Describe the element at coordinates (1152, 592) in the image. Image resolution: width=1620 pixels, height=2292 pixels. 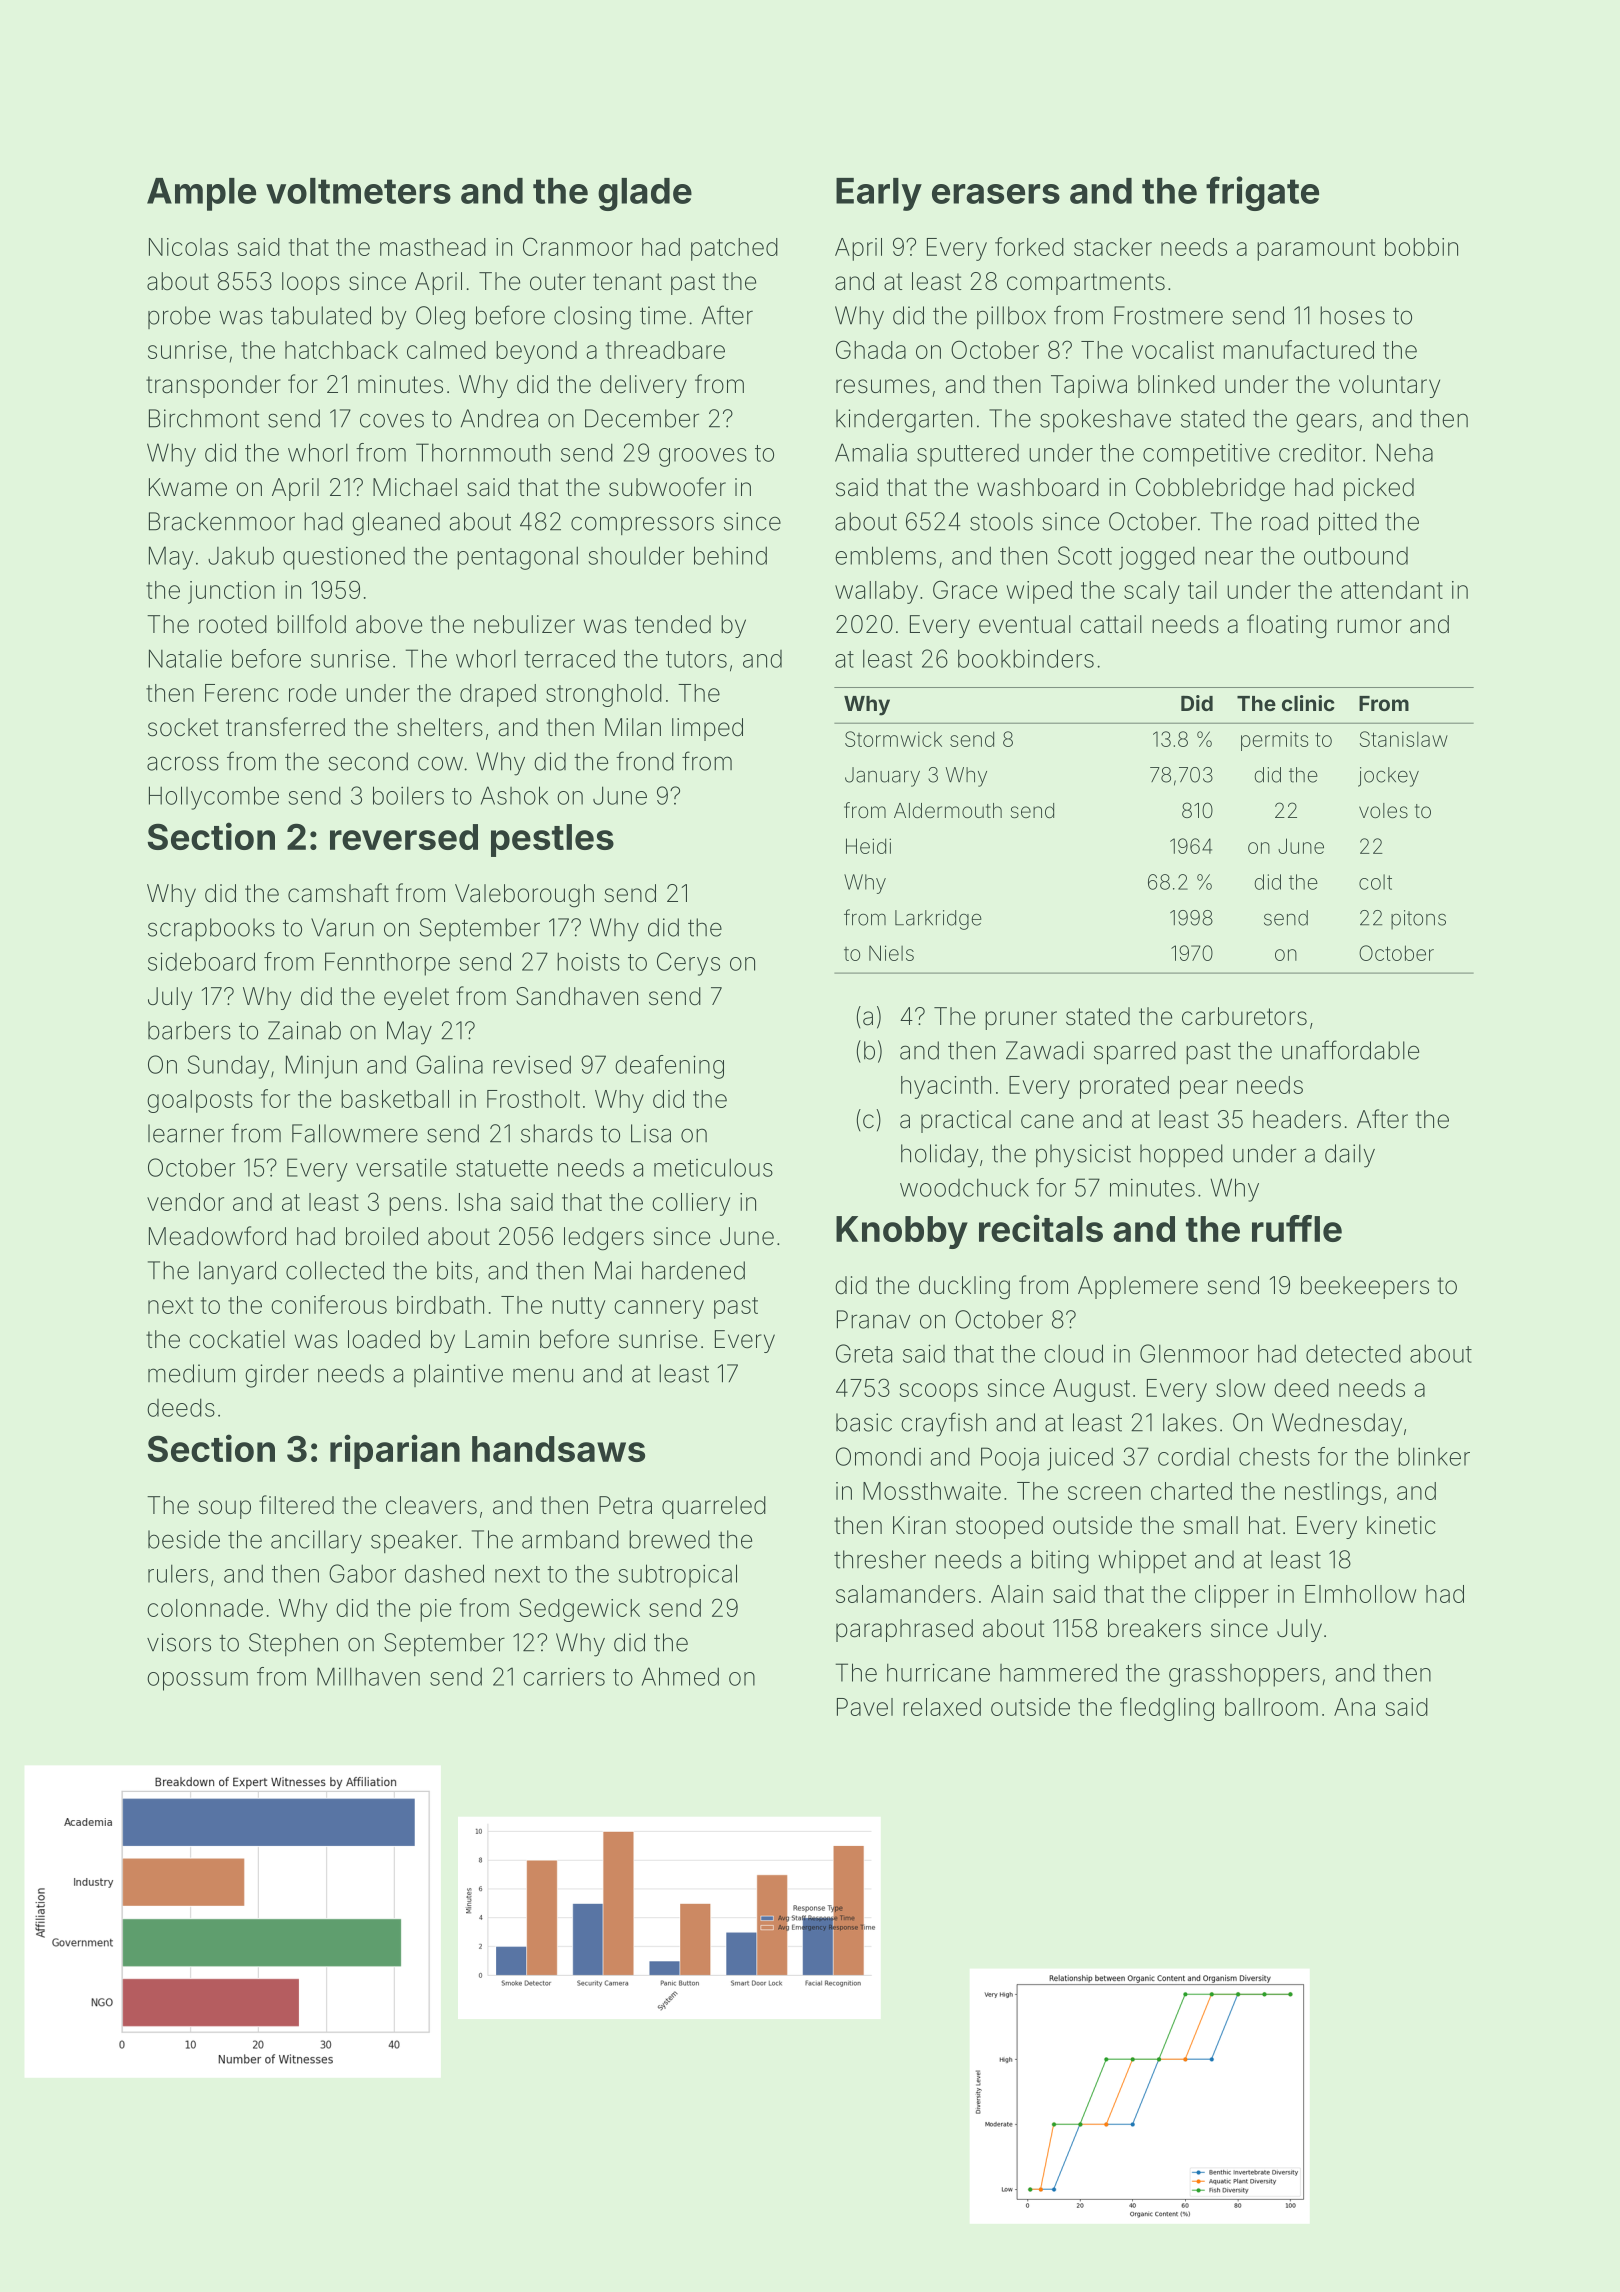
I see `scaly` at that location.
